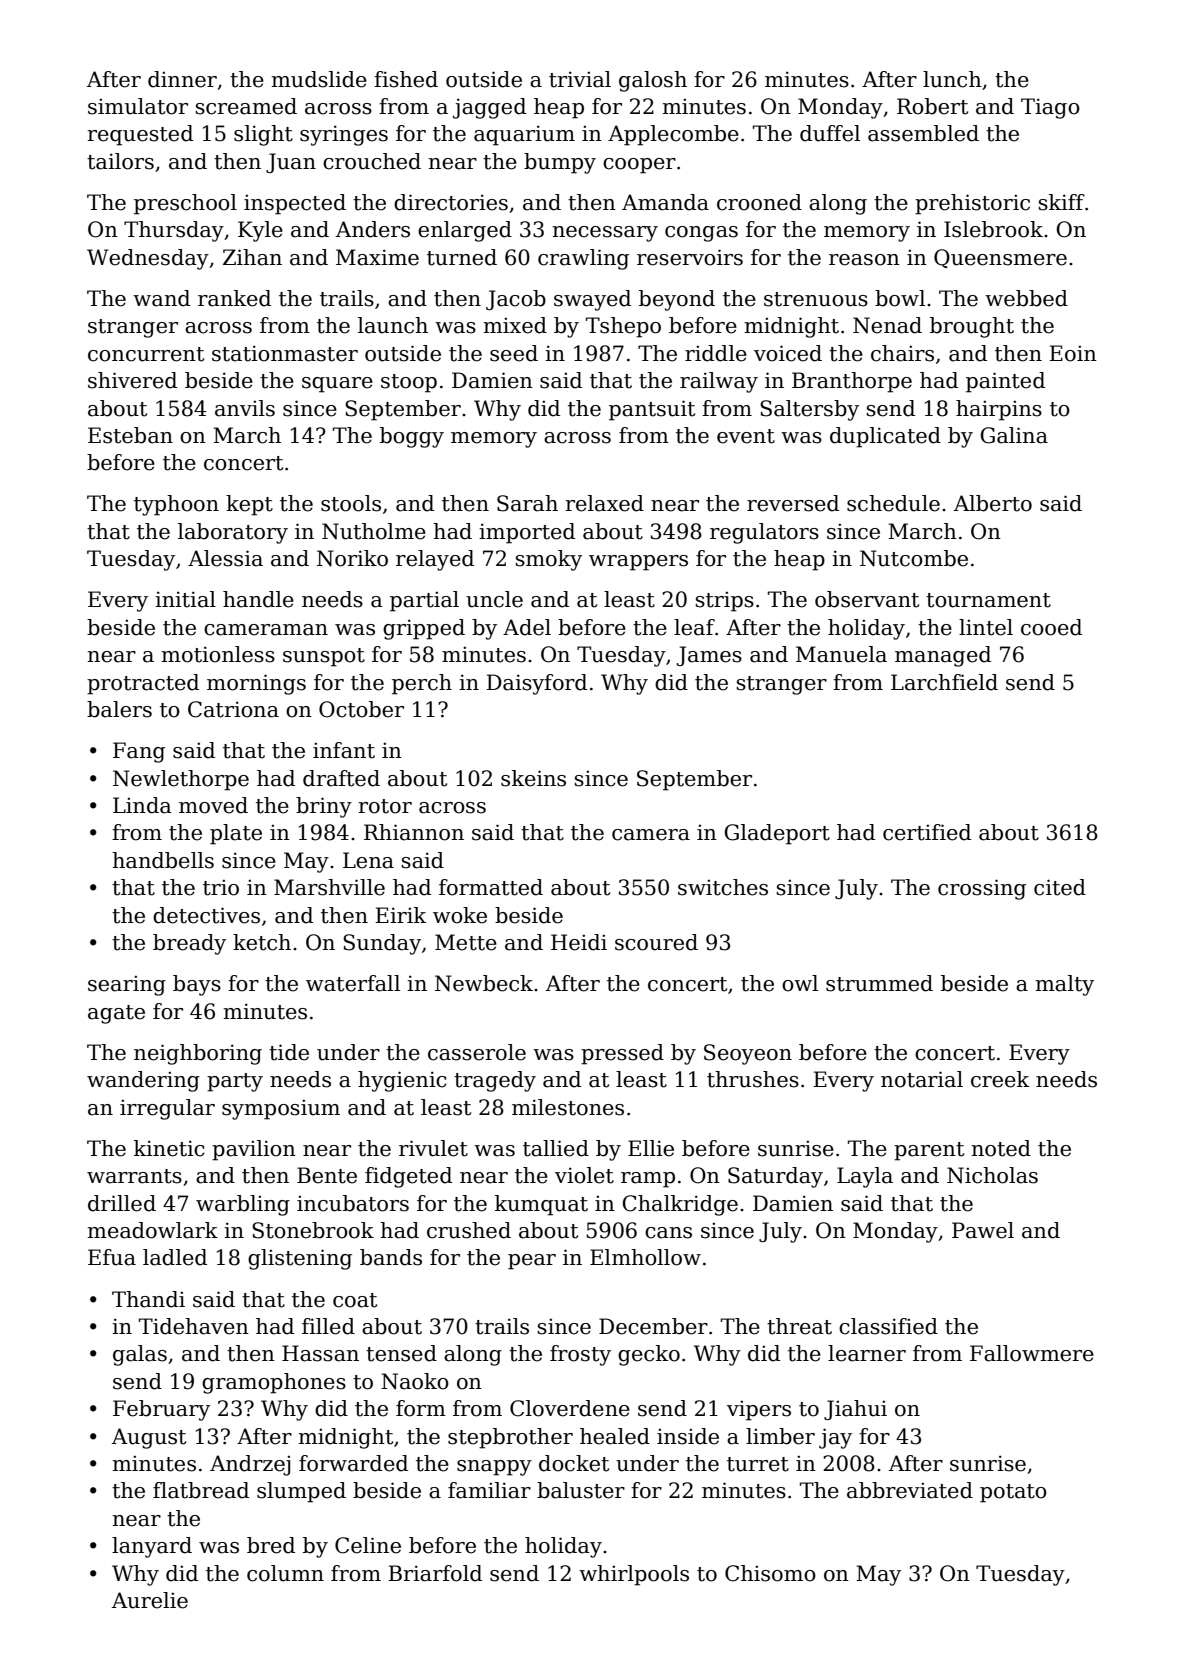  Describe the element at coordinates (1064, 985) in the screenshot. I see `malty` at that location.
